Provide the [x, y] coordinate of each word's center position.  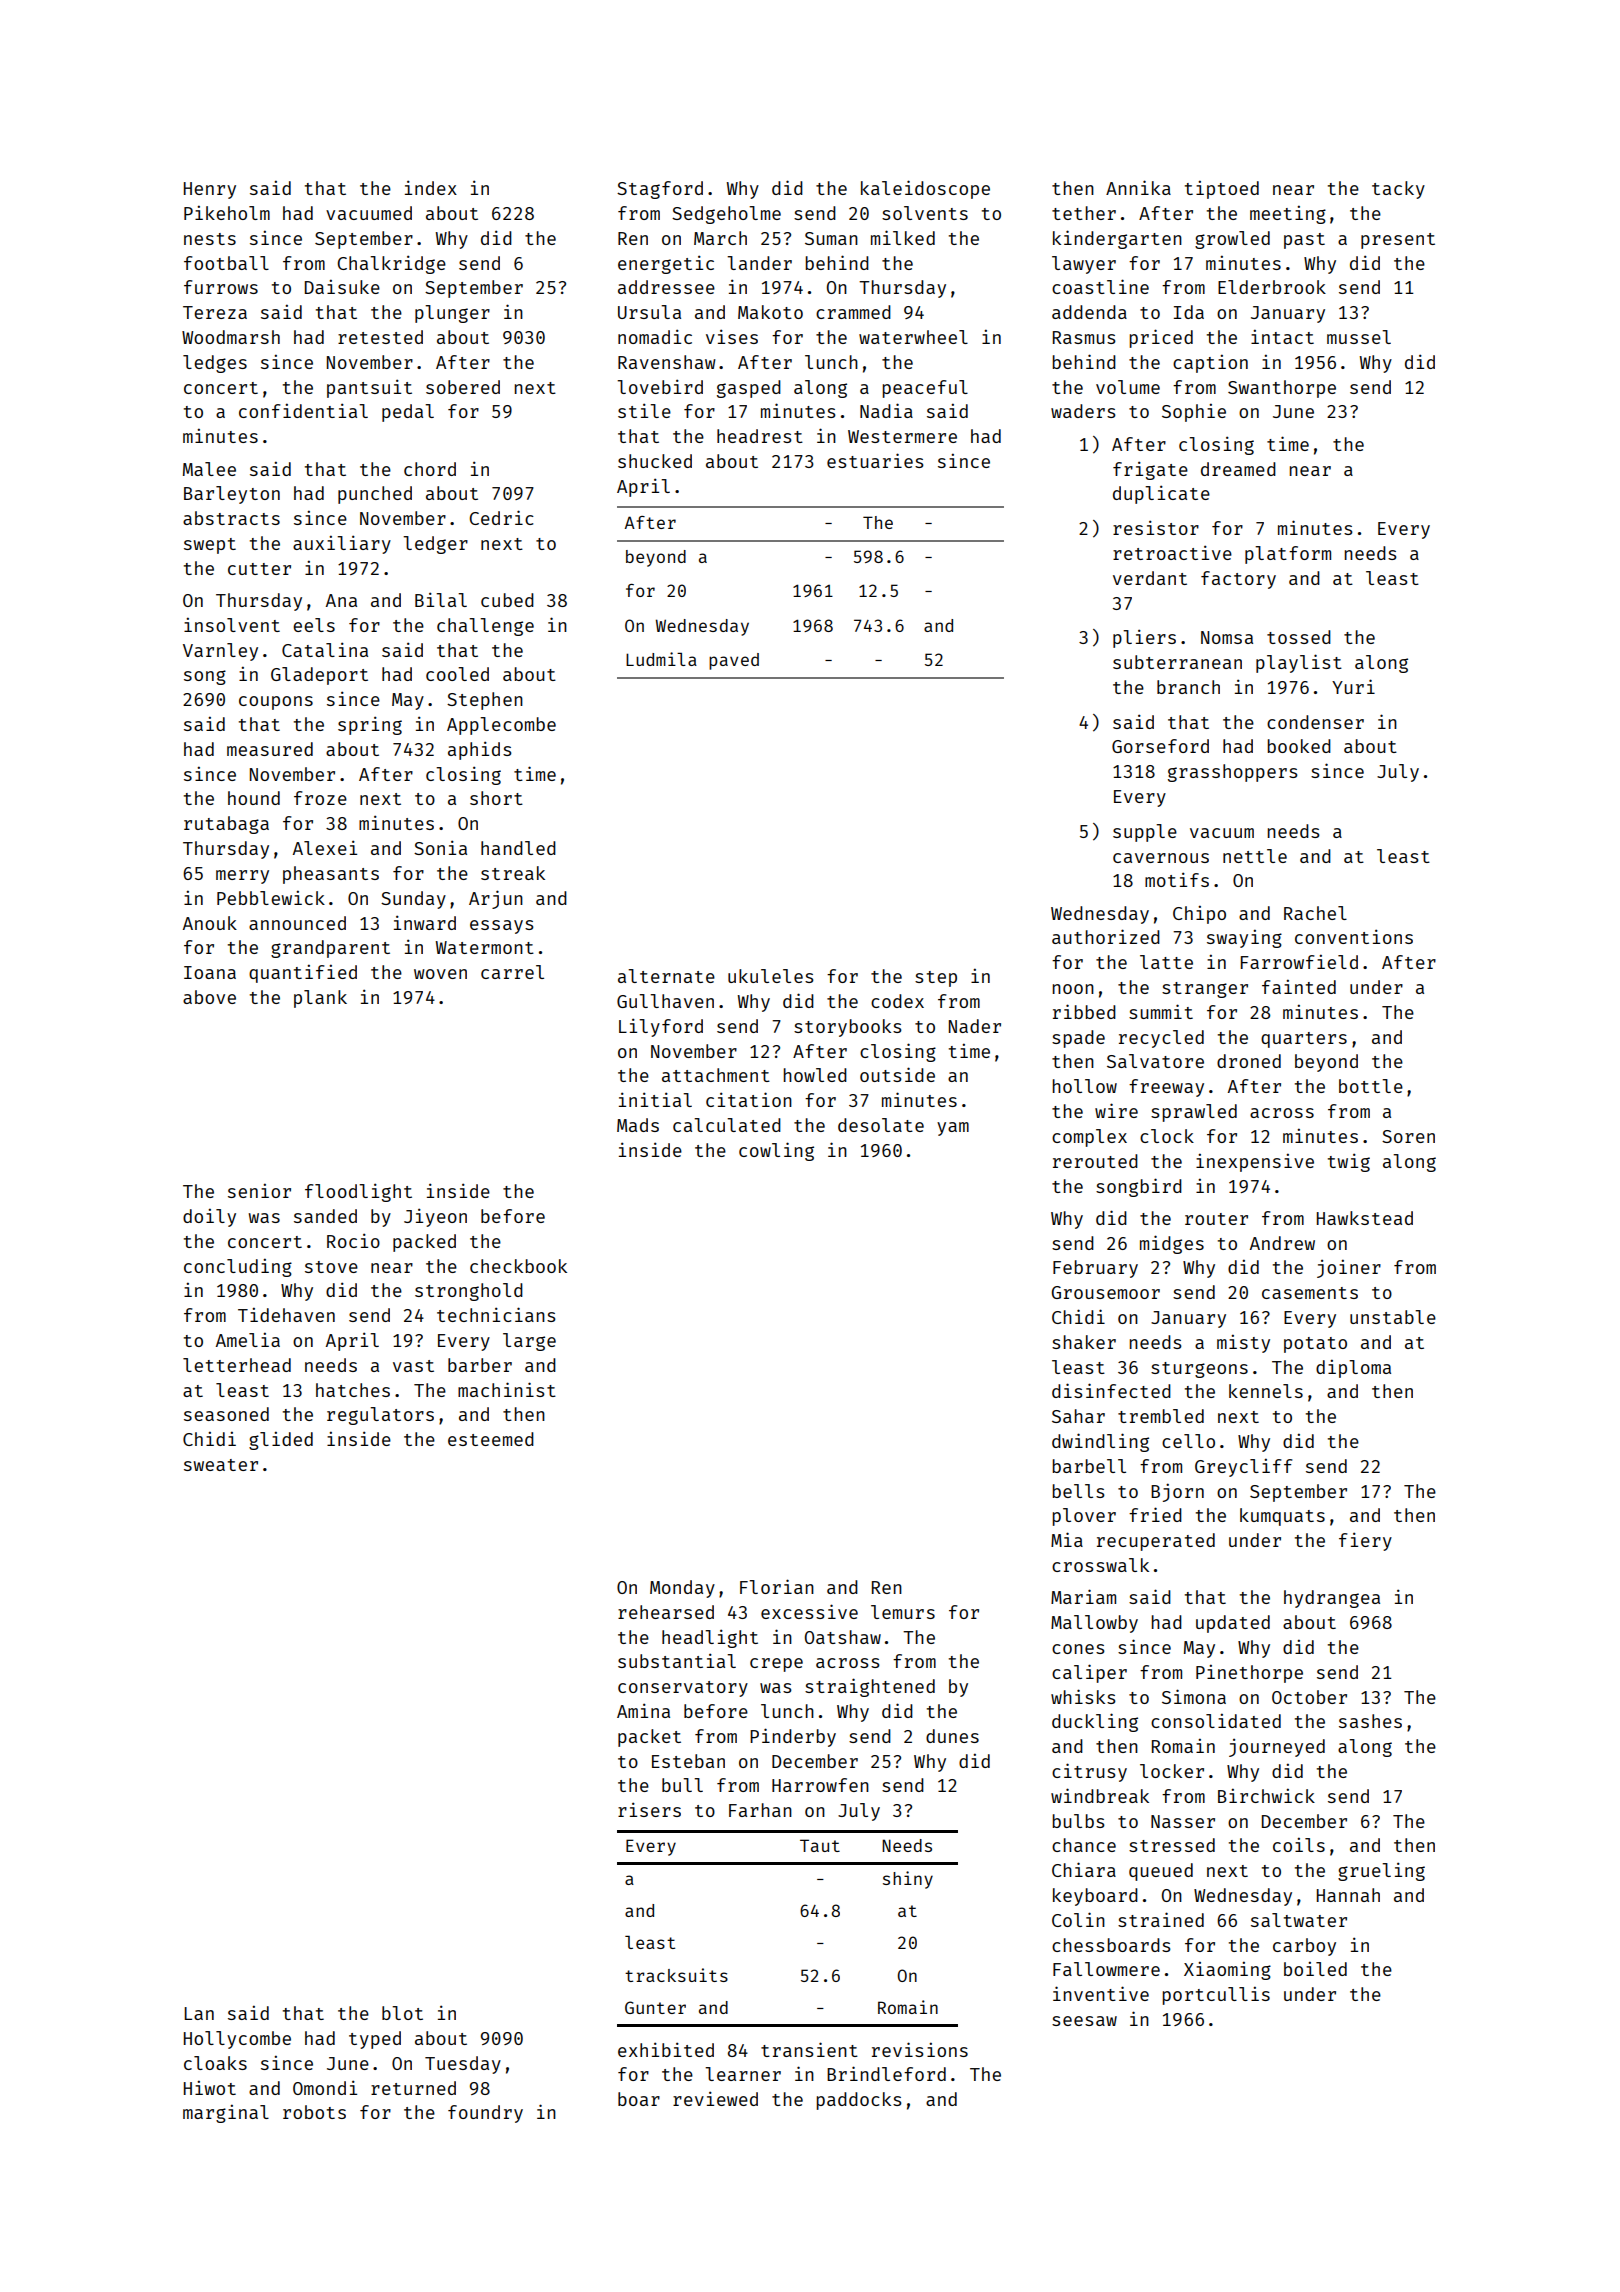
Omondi [325, 2087]
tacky [1398, 190]
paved [734, 661]
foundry [485, 2114]
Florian [777, 1586]
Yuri [1353, 686]
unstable [1393, 1317]
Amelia [248, 1339]
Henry [210, 190]
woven [440, 974]
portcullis [1216, 1995]
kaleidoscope [925, 189]
